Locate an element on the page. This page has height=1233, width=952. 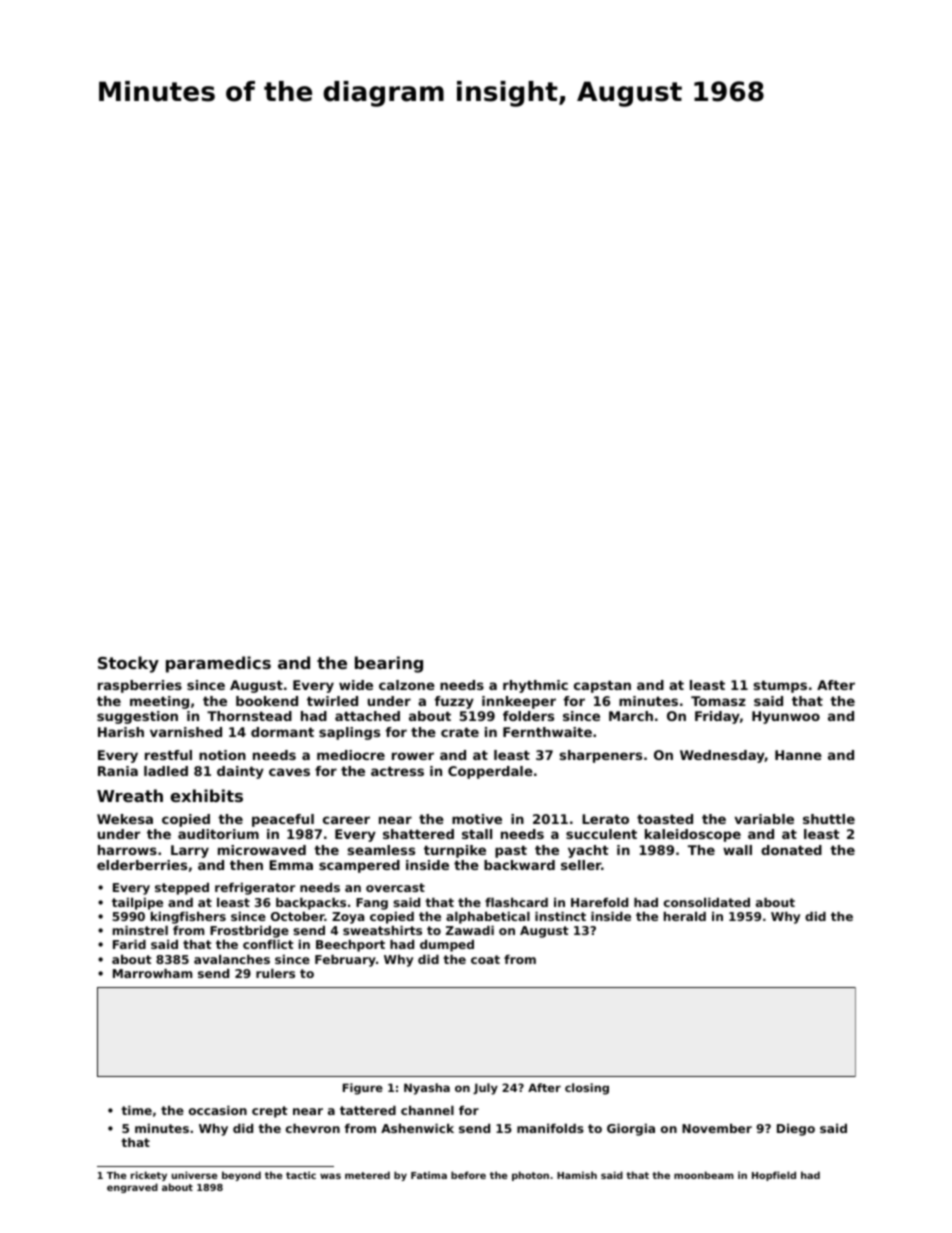
exhibits is located at coordinates (206, 795).
